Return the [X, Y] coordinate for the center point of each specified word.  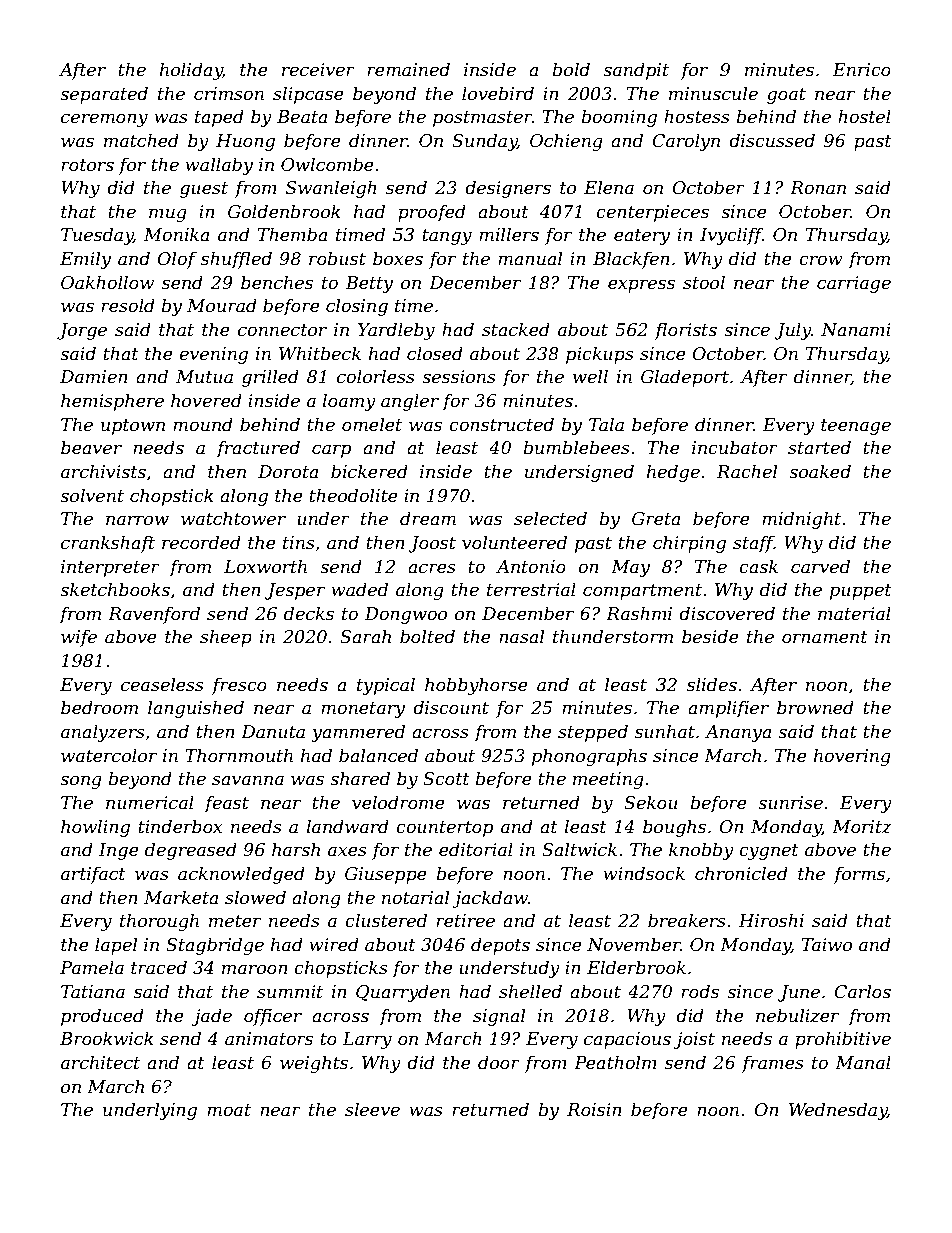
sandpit [636, 71]
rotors [87, 165]
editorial [476, 849]
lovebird [498, 93]
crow [821, 260]
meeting [608, 780]
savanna [248, 780]
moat [229, 1110]
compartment [642, 592]
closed [435, 353]
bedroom [99, 707]
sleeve [372, 1109]
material [854, 613]
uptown [133, 427]
